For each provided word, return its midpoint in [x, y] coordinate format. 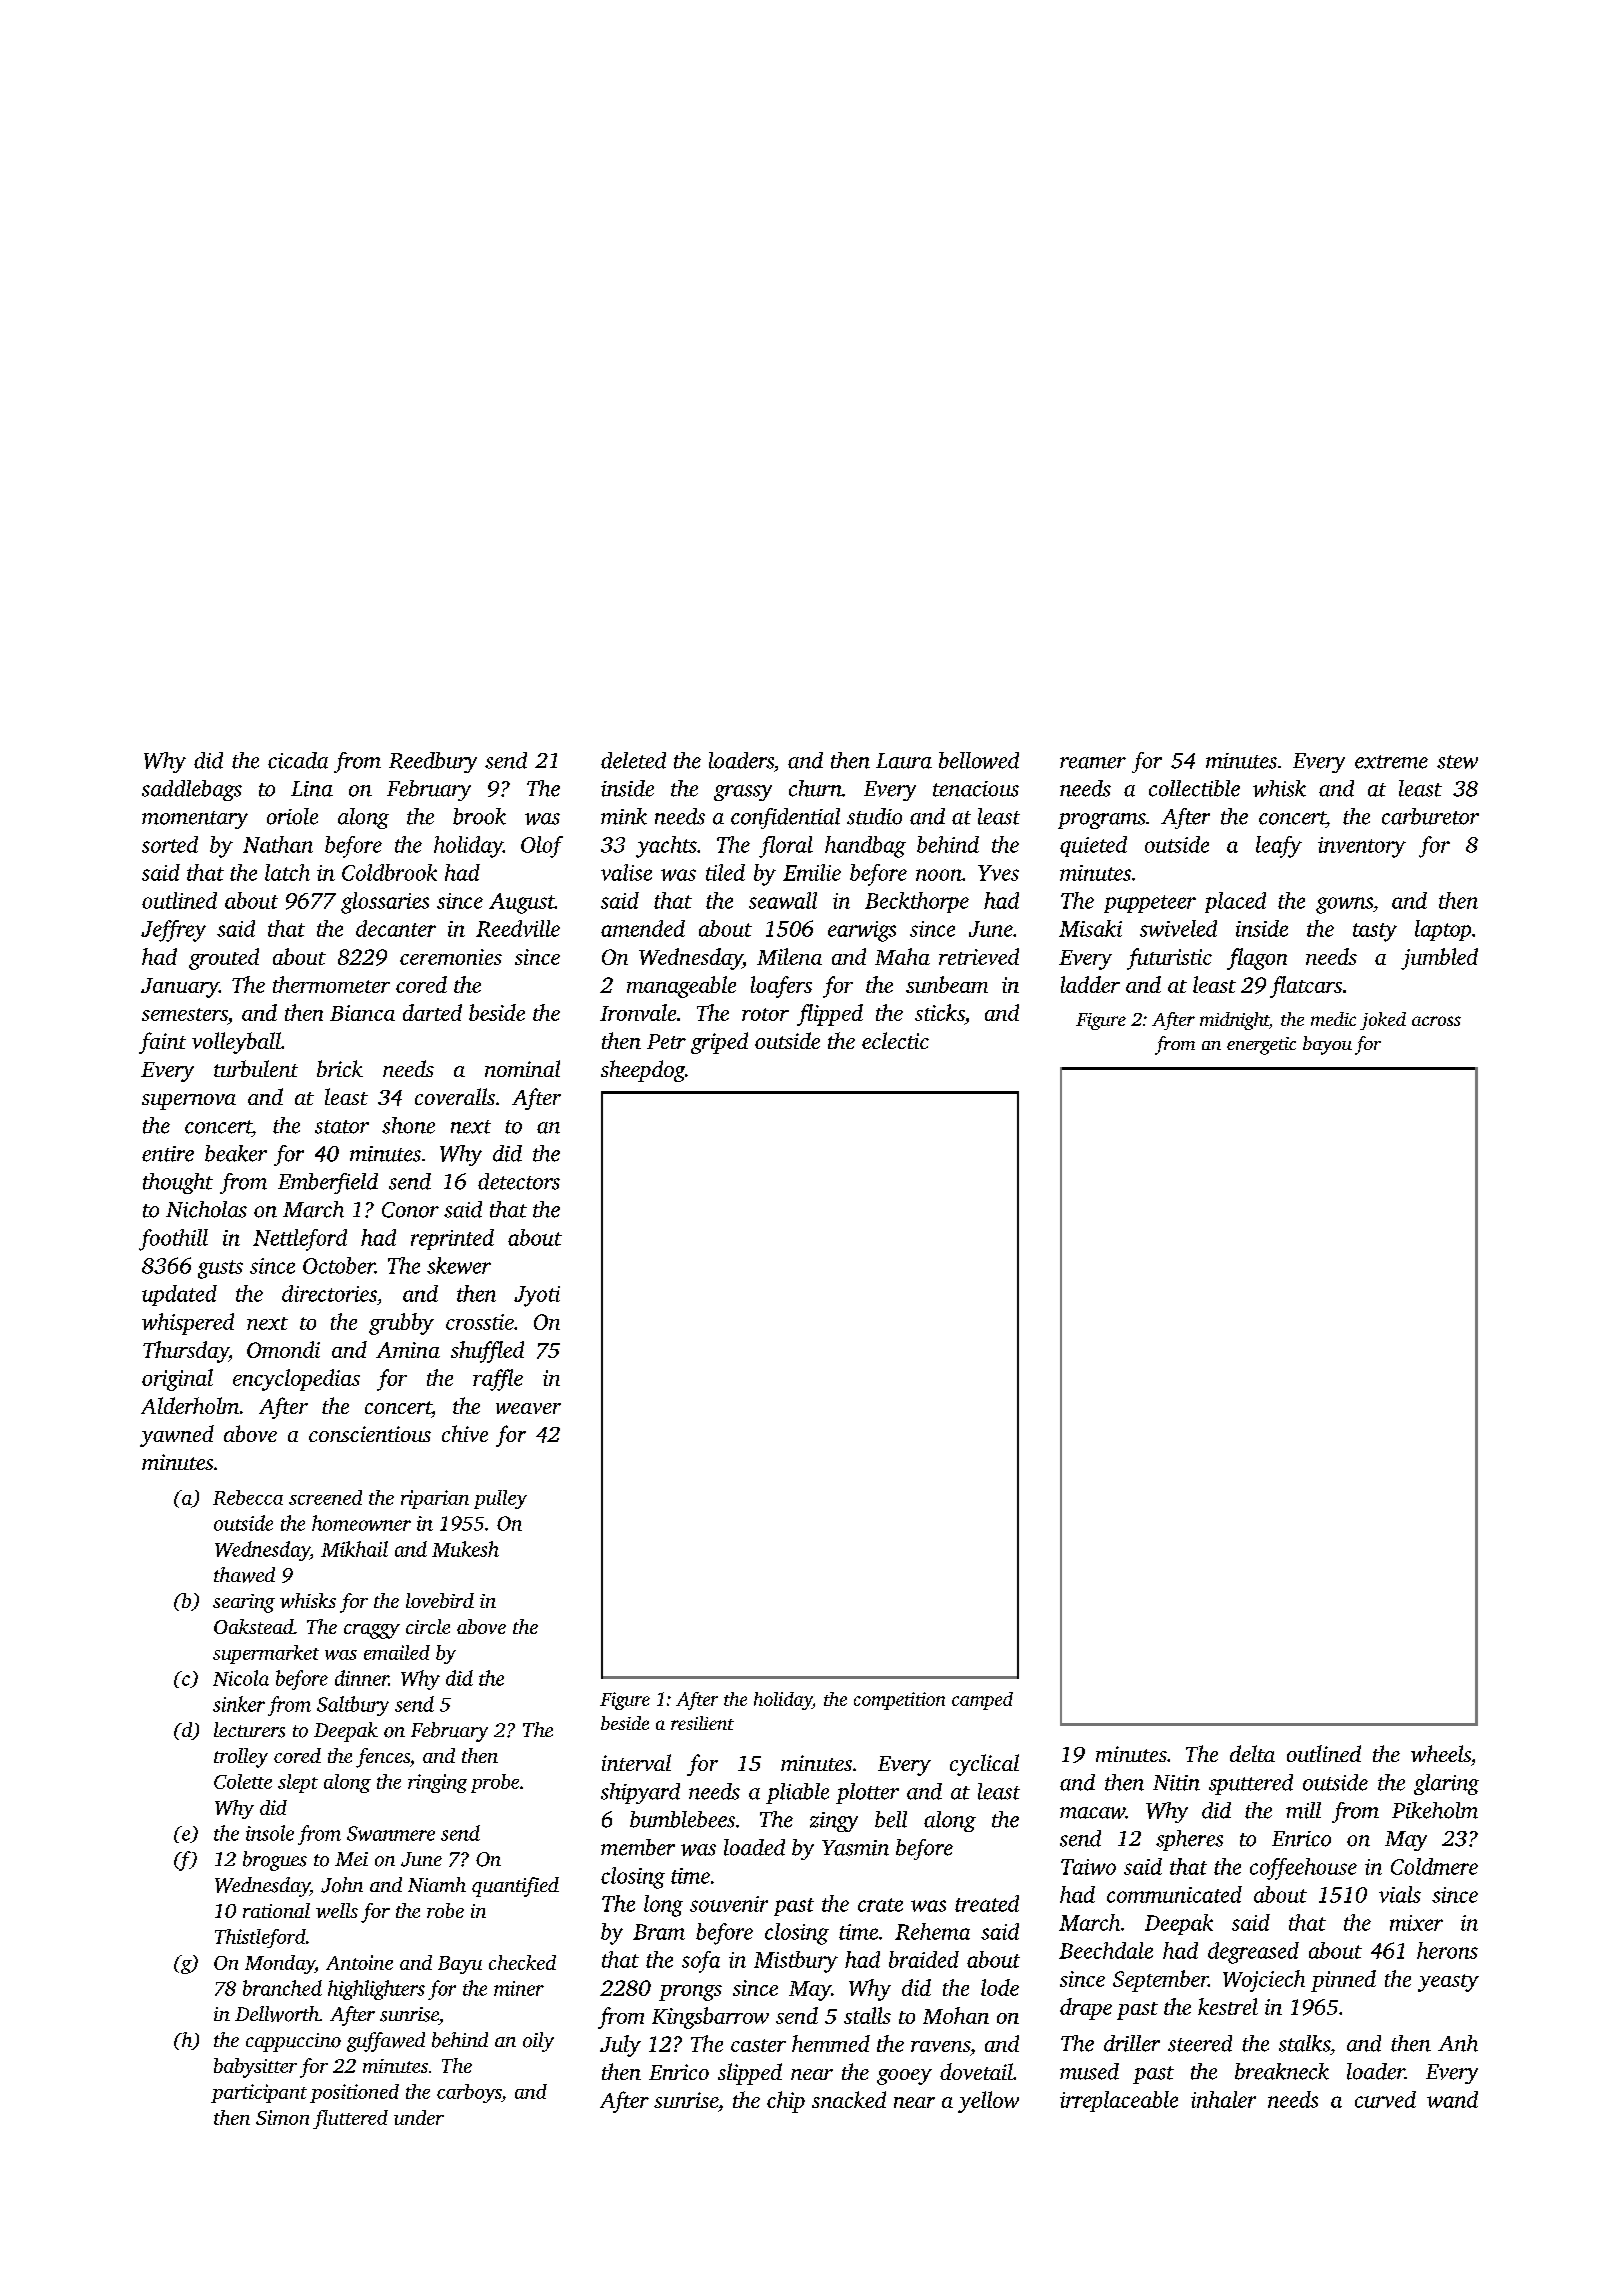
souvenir [729, 1904]
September [1160, 1981]
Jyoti [537, 1296]
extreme [1391, 762]
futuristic [1169, 959]
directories [329, 1293]
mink [624, 816]
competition [899, 1701]
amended [643, 928]
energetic [1261, 1046]
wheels [1441, 1753]
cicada [298, 760]
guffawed [386, 2042]
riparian [435, 1499]
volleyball [236, 1043]
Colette [243, 1781]
